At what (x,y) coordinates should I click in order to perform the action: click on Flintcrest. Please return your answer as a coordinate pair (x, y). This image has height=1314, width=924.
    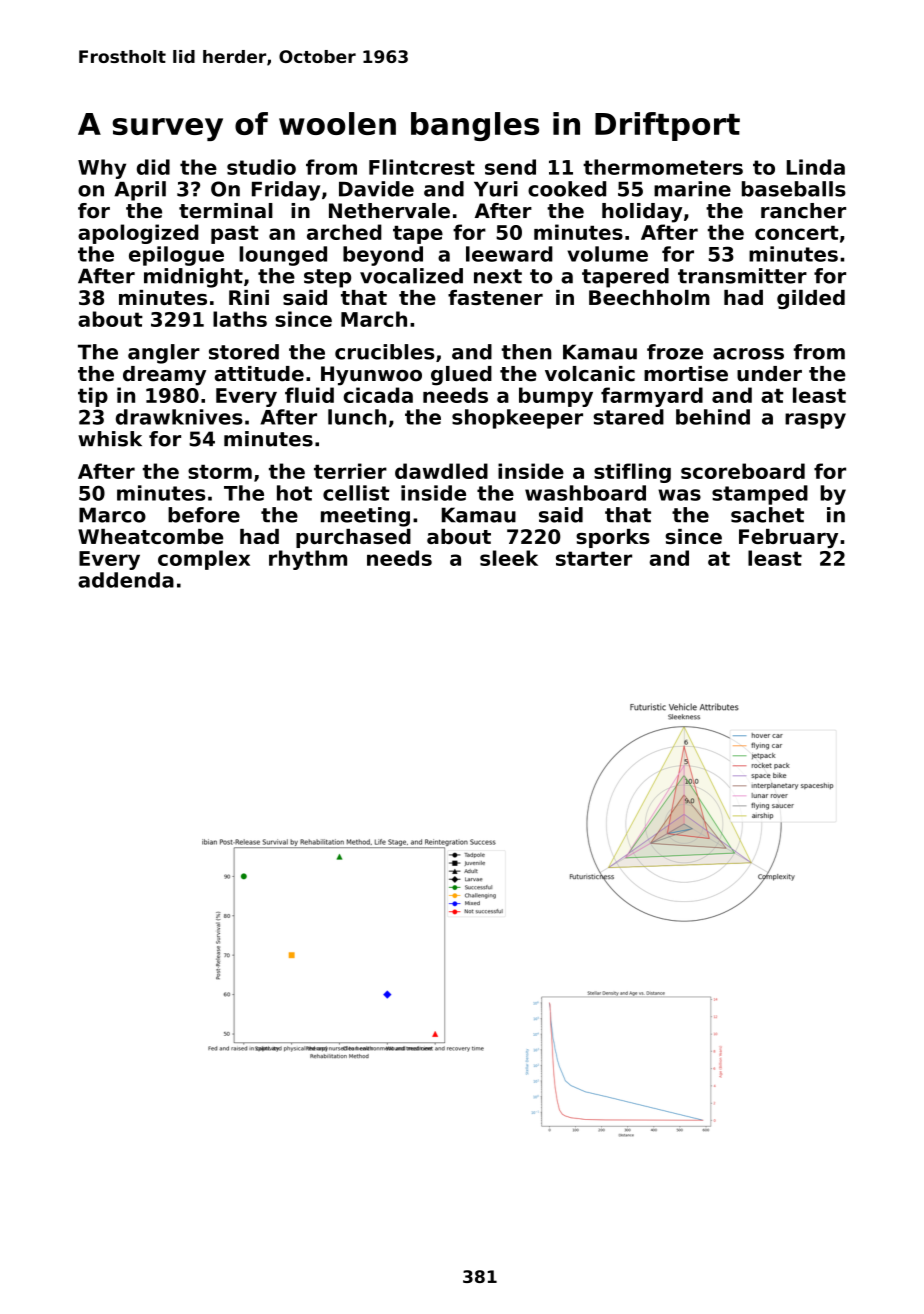
    Looking at the image, I should click on (422, 167).
